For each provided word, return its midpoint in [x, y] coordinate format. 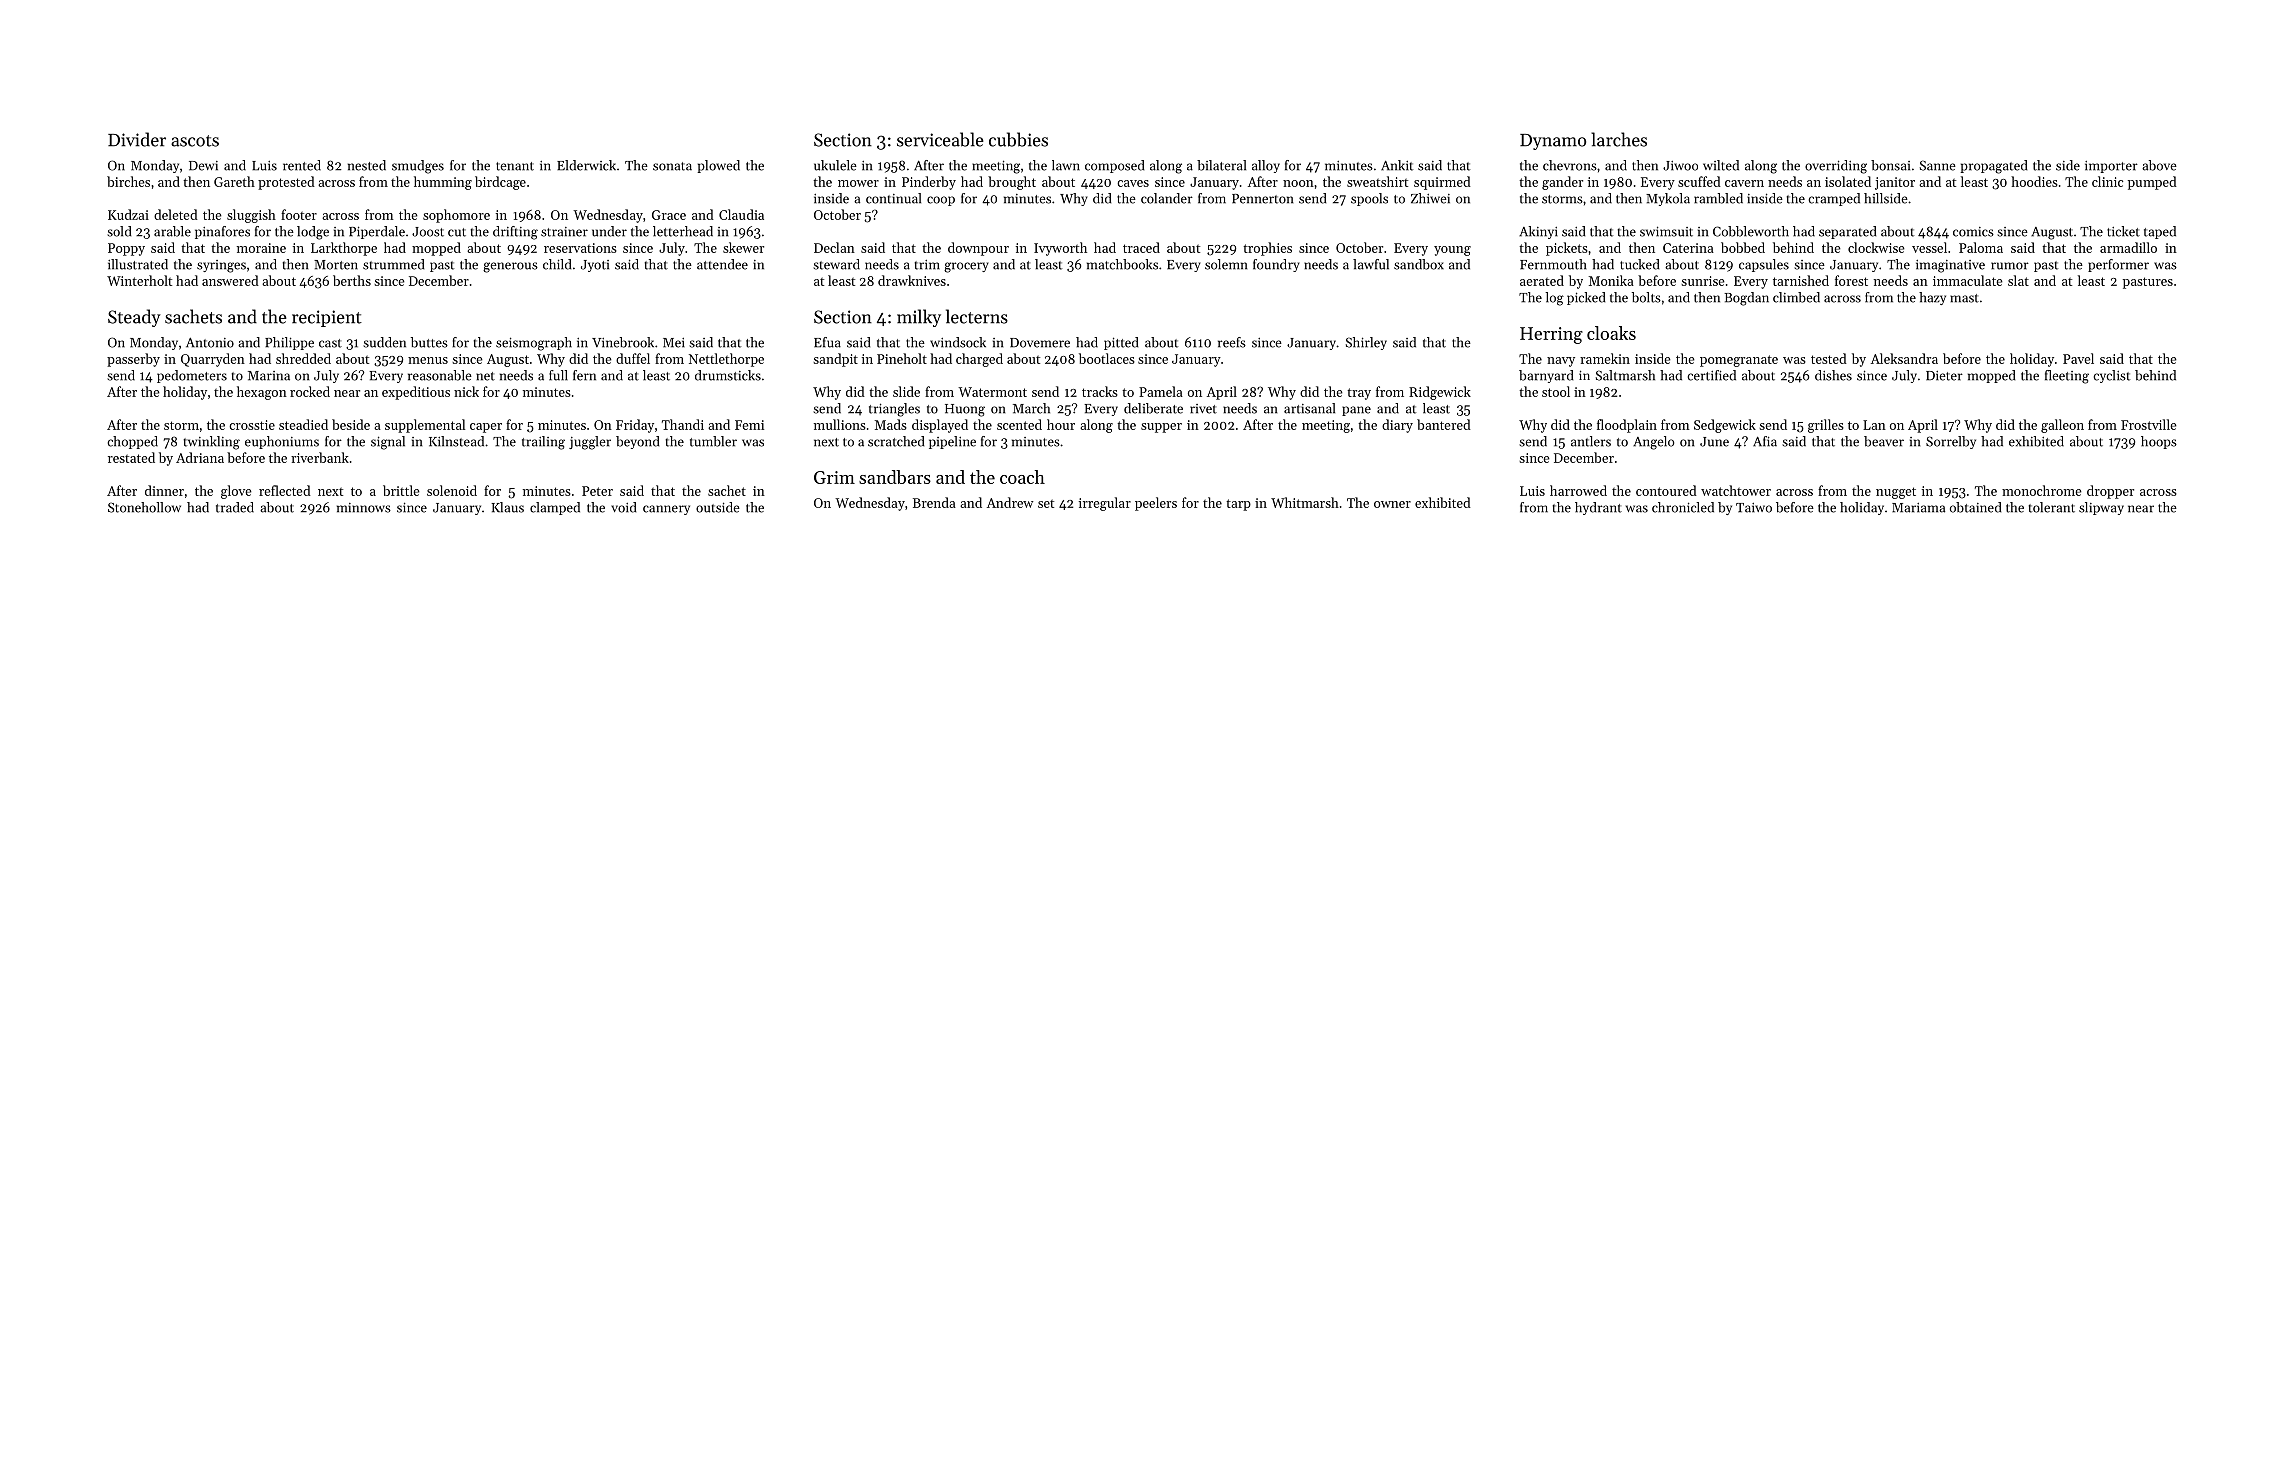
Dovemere [1040, 343]
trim [927, 265]
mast [1964, 298]
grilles [1826, 426]
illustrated [138, 264]
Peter [597, 491]
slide [906, 391]
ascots [195, 141]
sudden [384, 342]
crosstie [252, 425]
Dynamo [1553, 142]
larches [1619, 139]
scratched [896, 441]
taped [2160, 232]
